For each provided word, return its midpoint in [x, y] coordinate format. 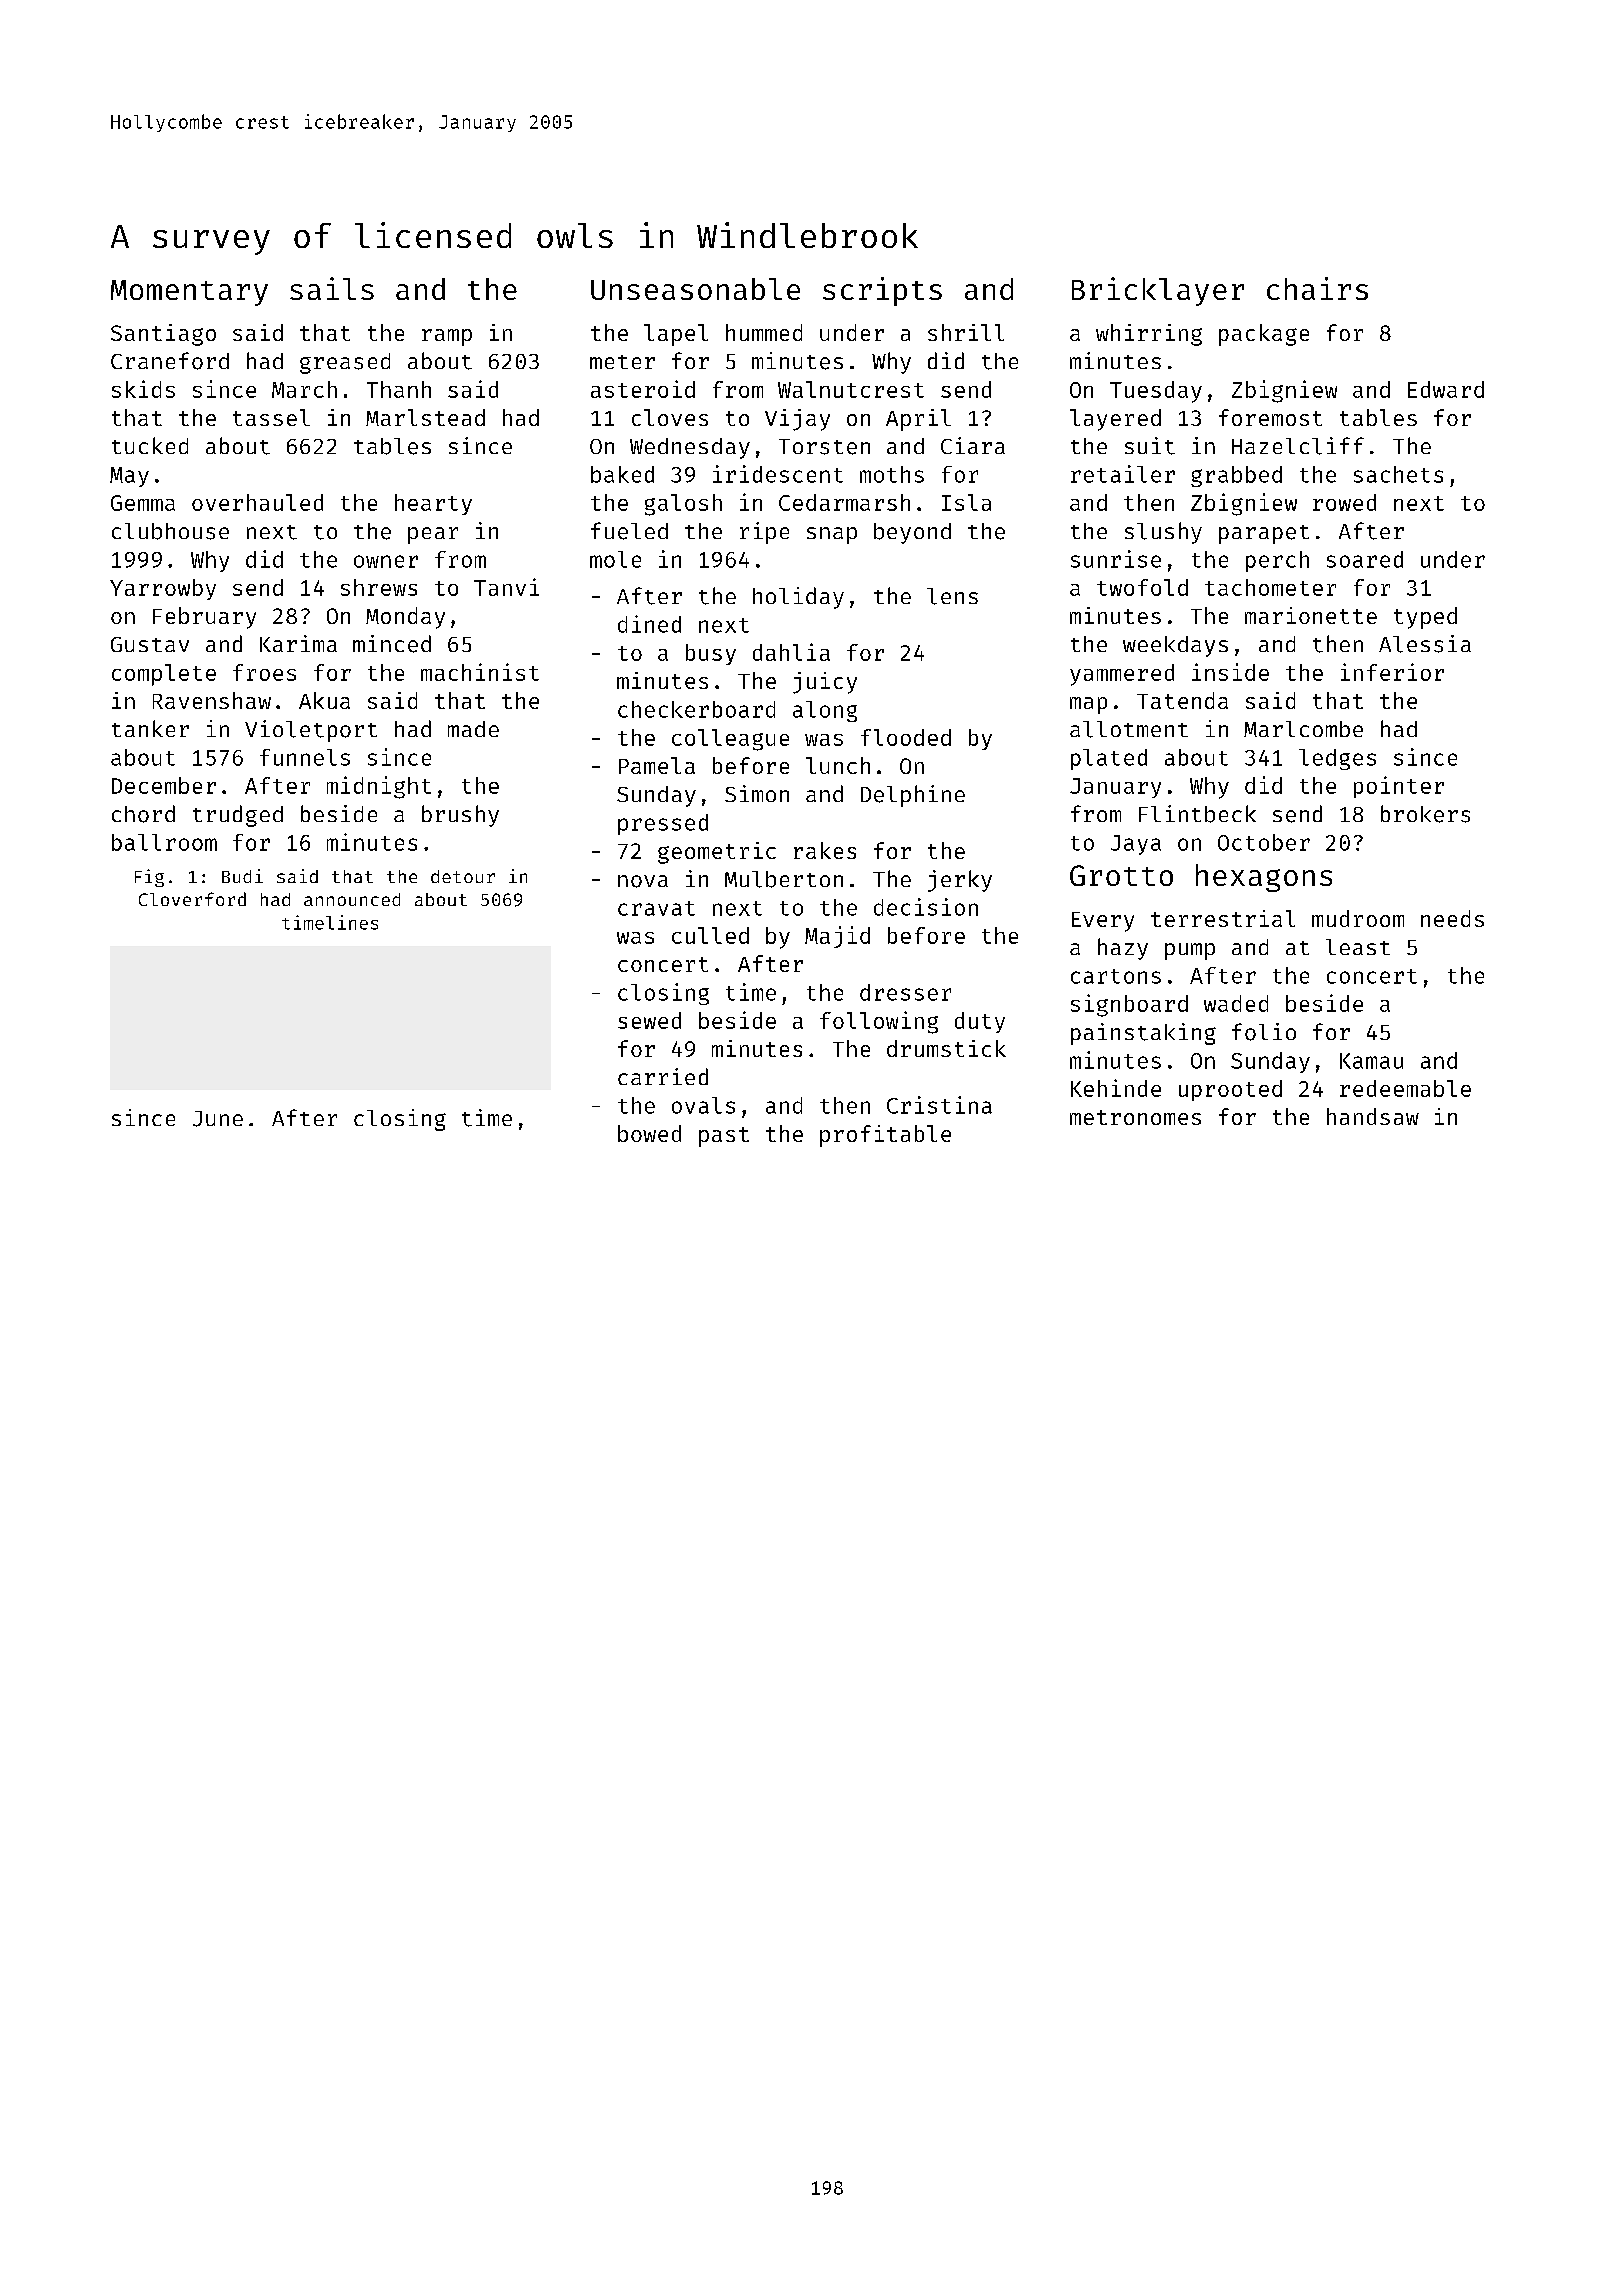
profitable [885, 1136]
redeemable [1405, 1088]
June [218, 1119]
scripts [882, 291]
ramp [447, 337]
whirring [1149, 335]
